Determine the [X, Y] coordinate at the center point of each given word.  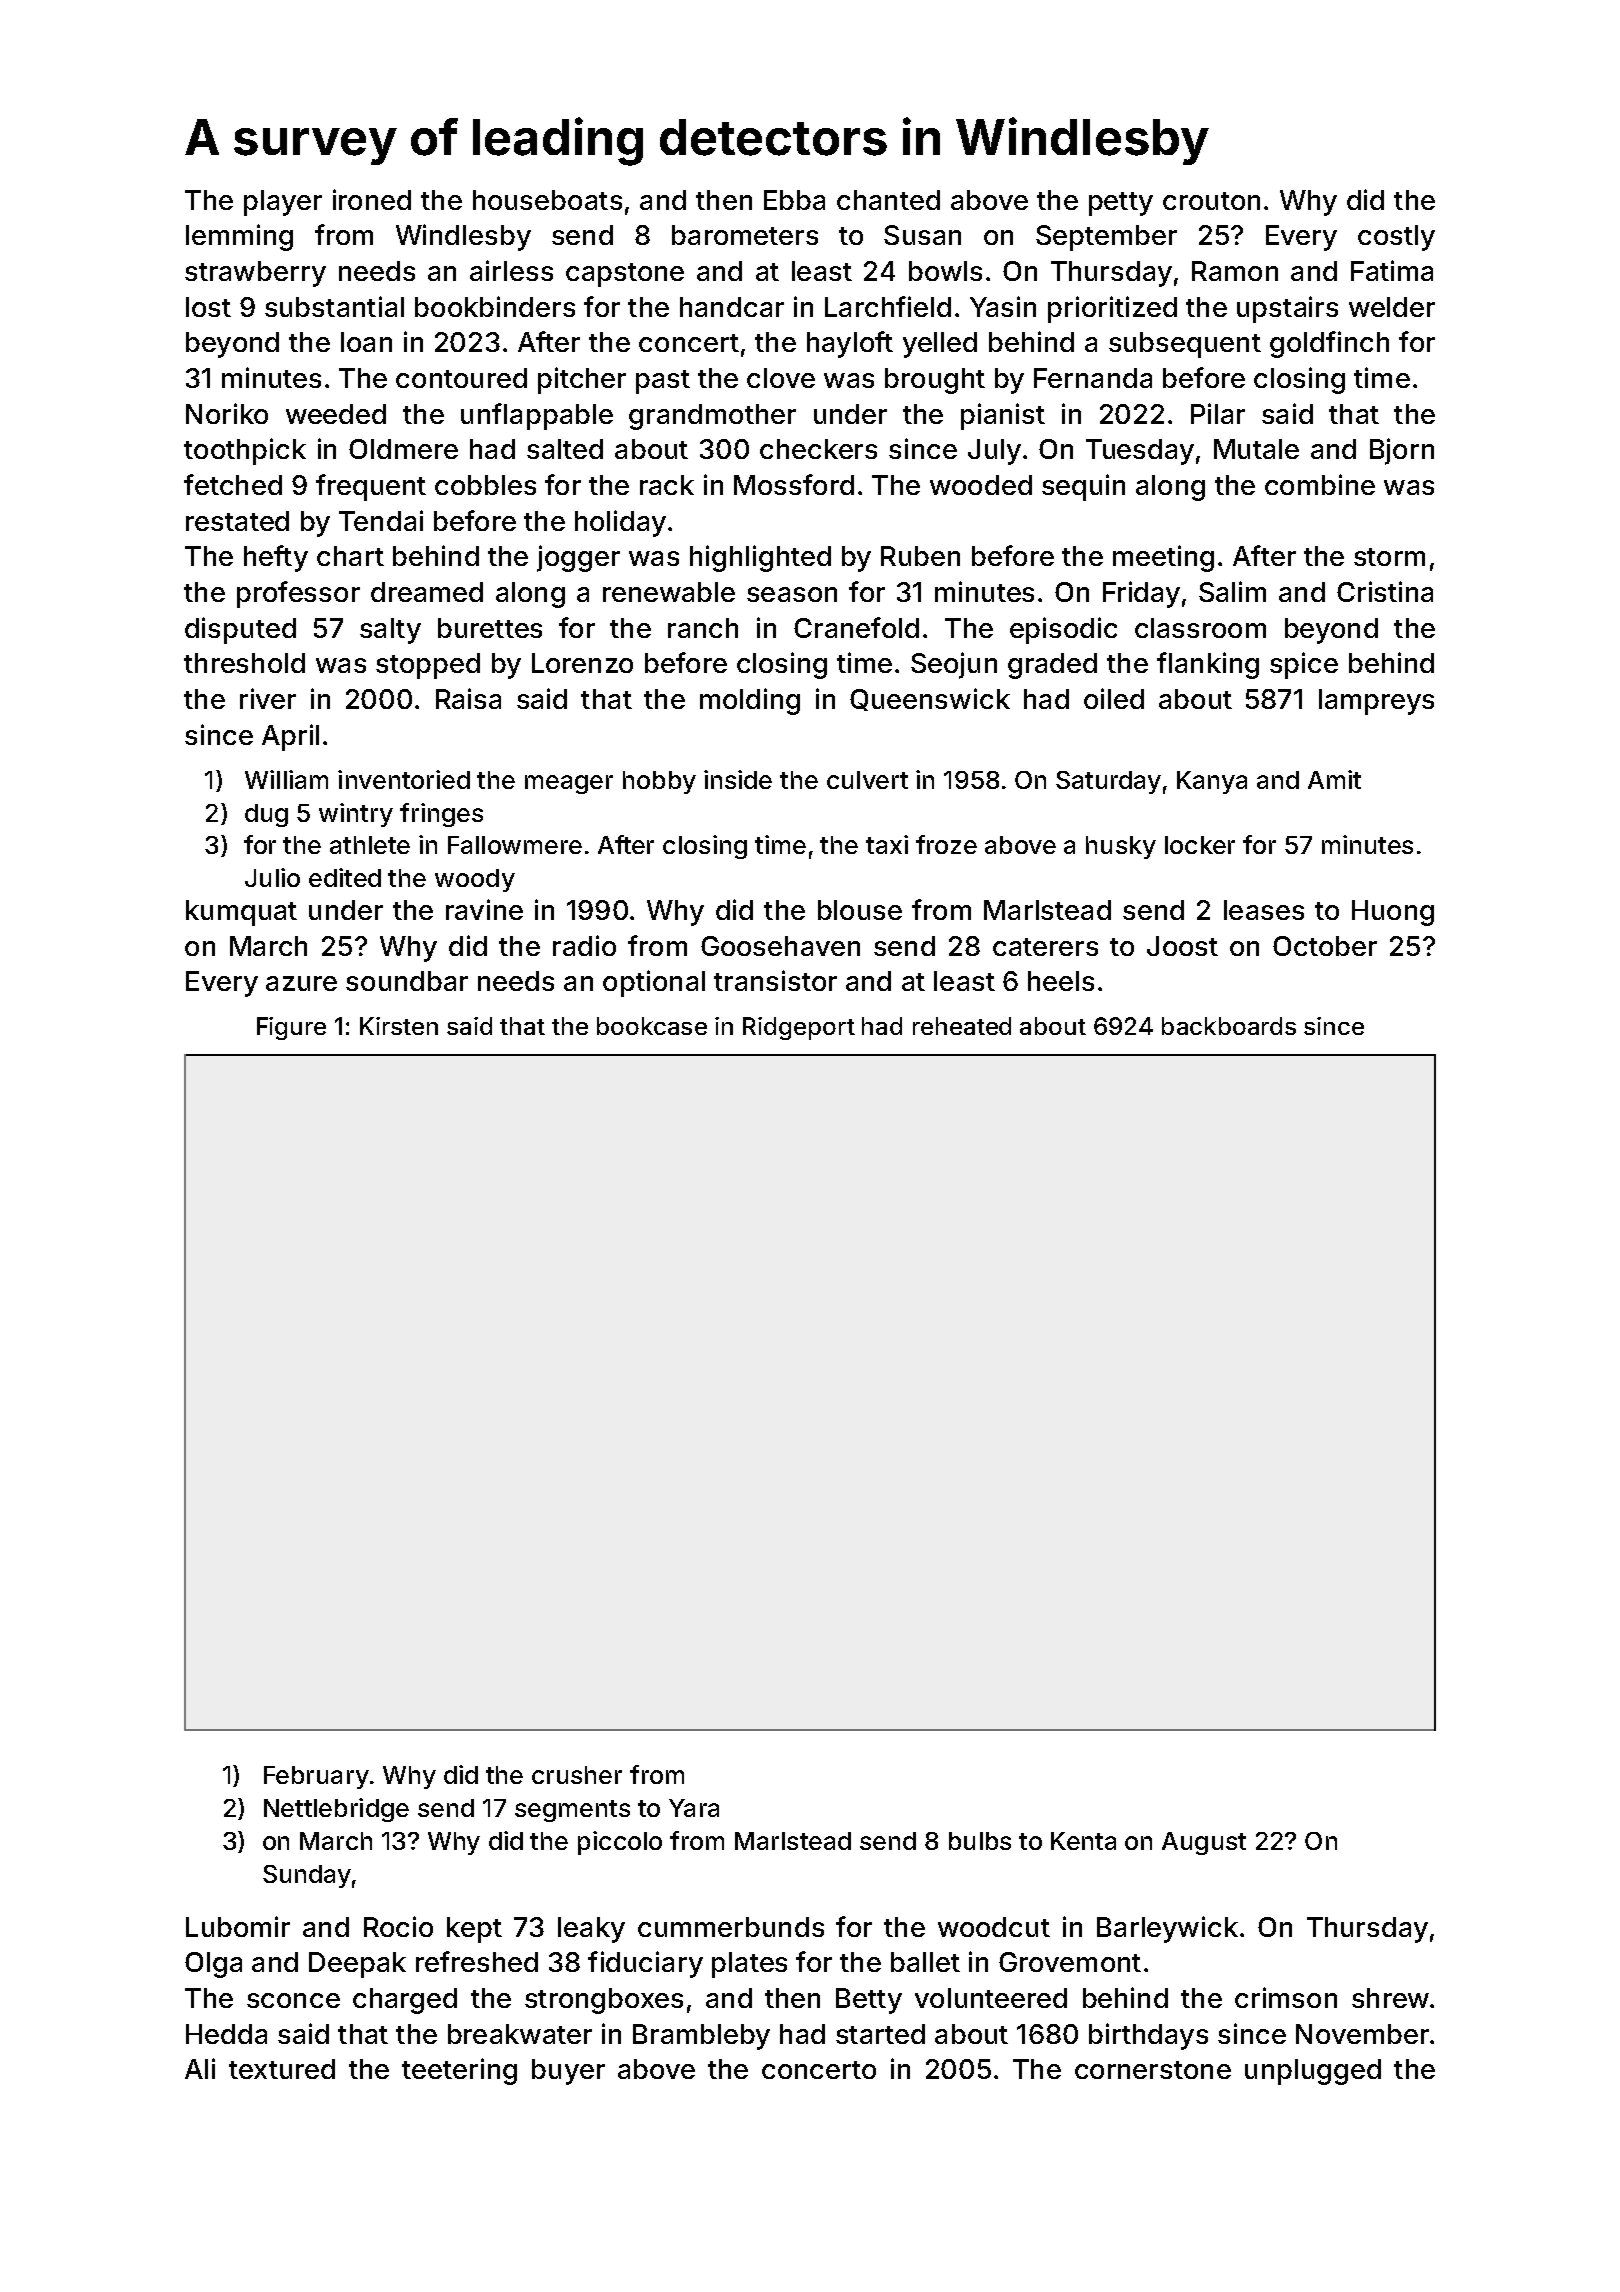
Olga [213, 1965]
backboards [1229, 1026]
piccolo [620, 1843]
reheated [962, 1026]
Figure [291, 1028]
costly [1396, 238]
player [283, 203]
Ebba [794, 200]
